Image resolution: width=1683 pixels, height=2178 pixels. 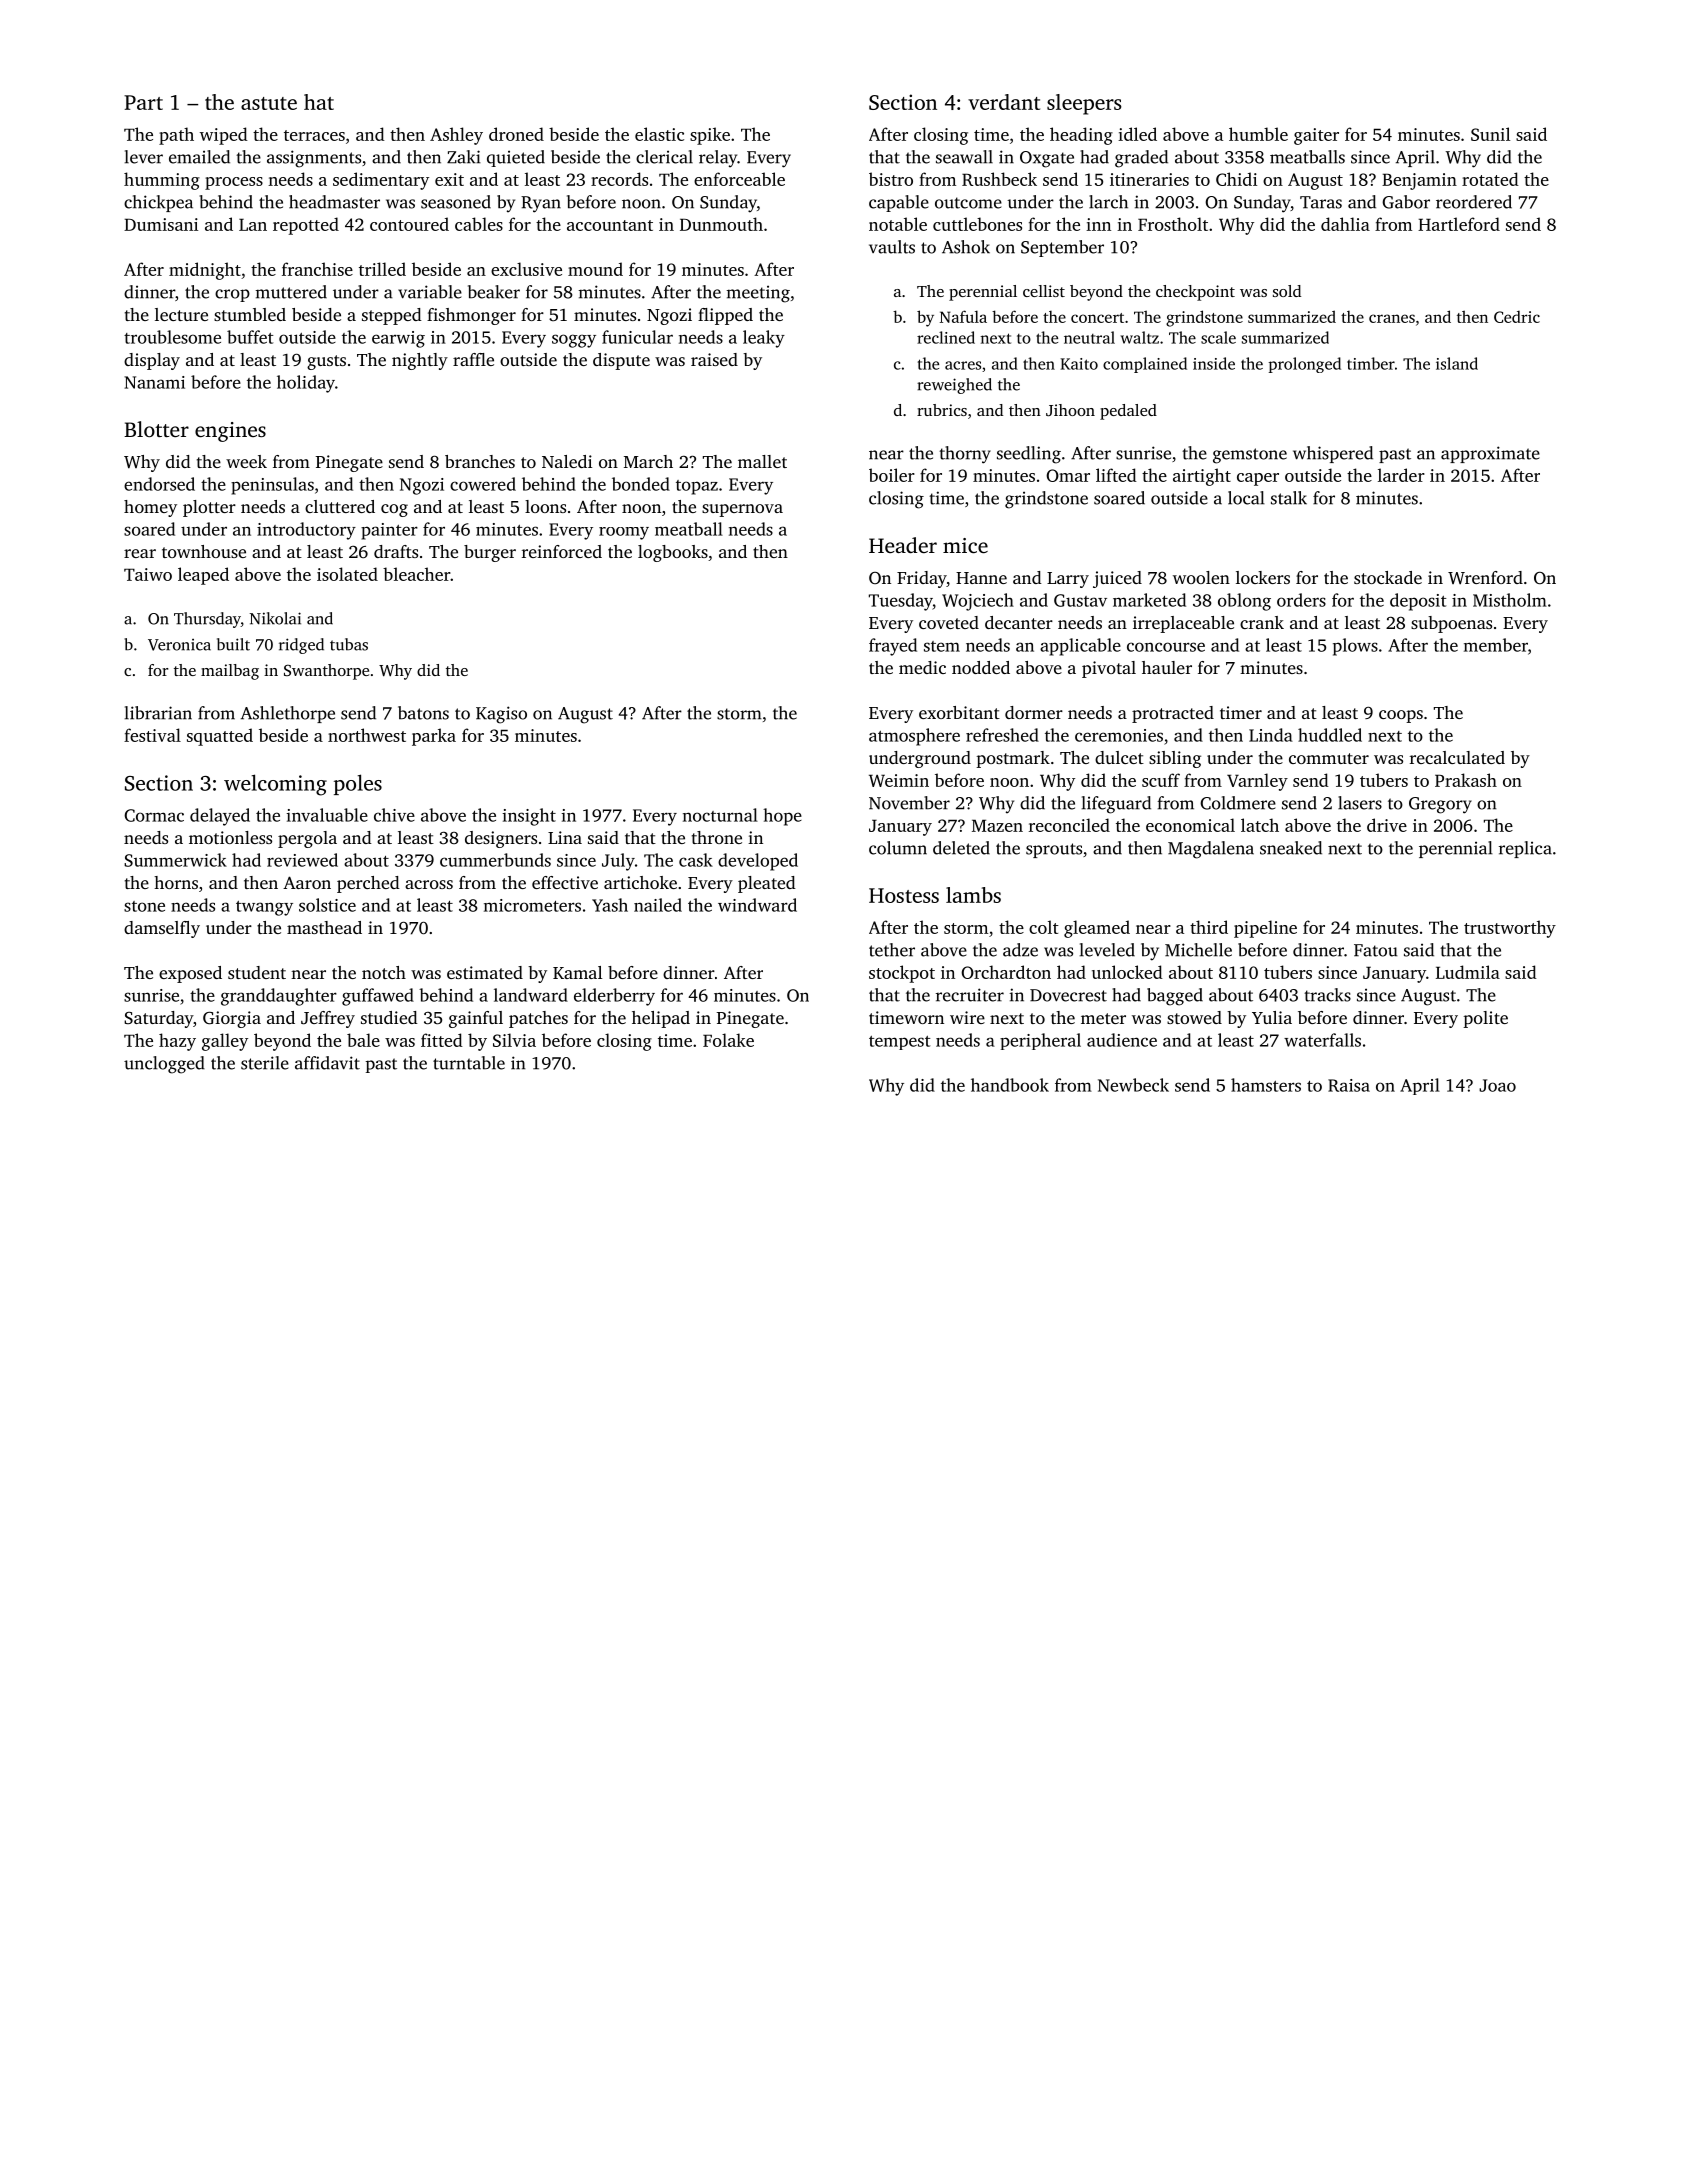 I want to click on Yulia, so click(x=1272, y=1017).
